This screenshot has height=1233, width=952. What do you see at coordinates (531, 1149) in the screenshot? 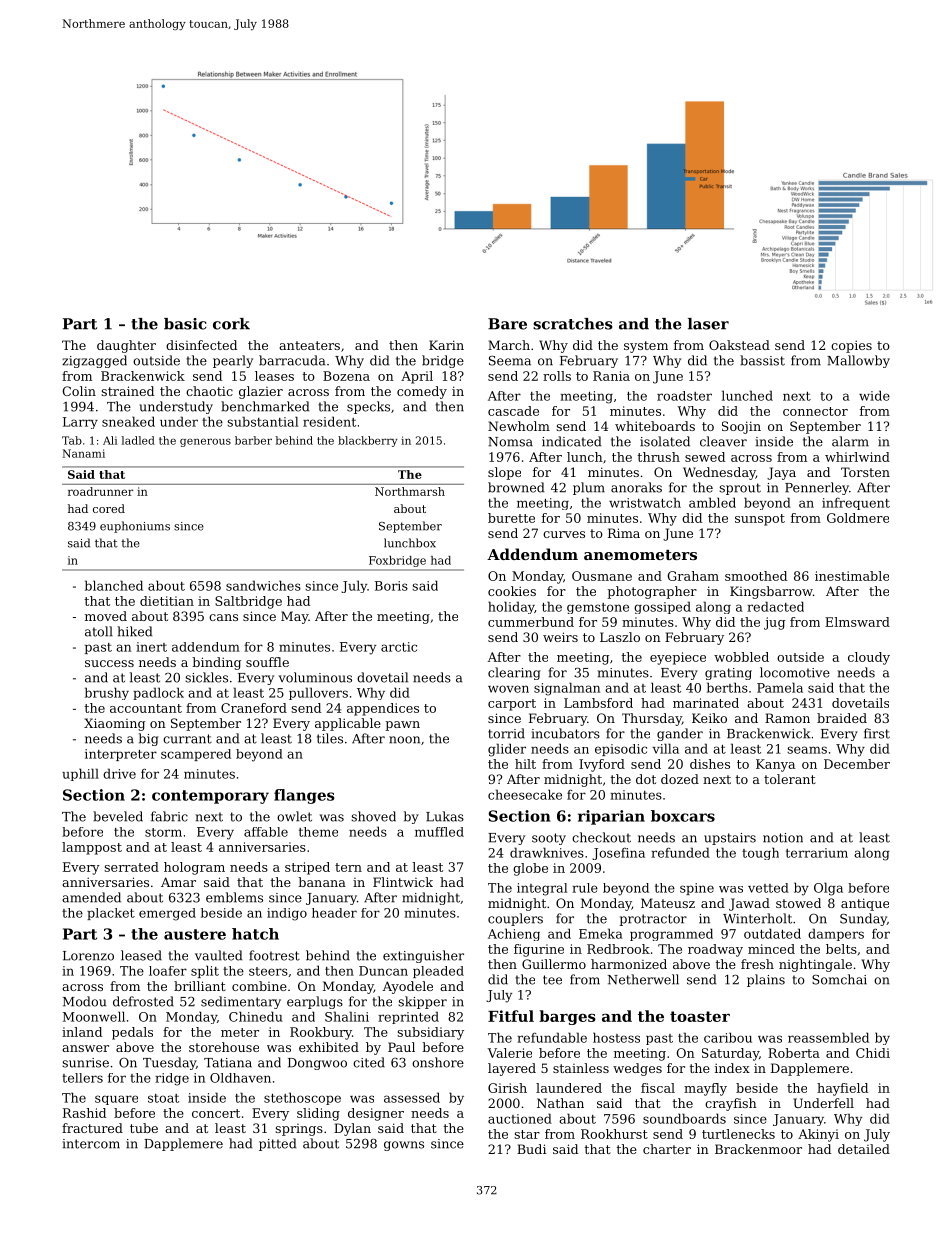
I see `Budi` at bounding box center [531, 1149].
